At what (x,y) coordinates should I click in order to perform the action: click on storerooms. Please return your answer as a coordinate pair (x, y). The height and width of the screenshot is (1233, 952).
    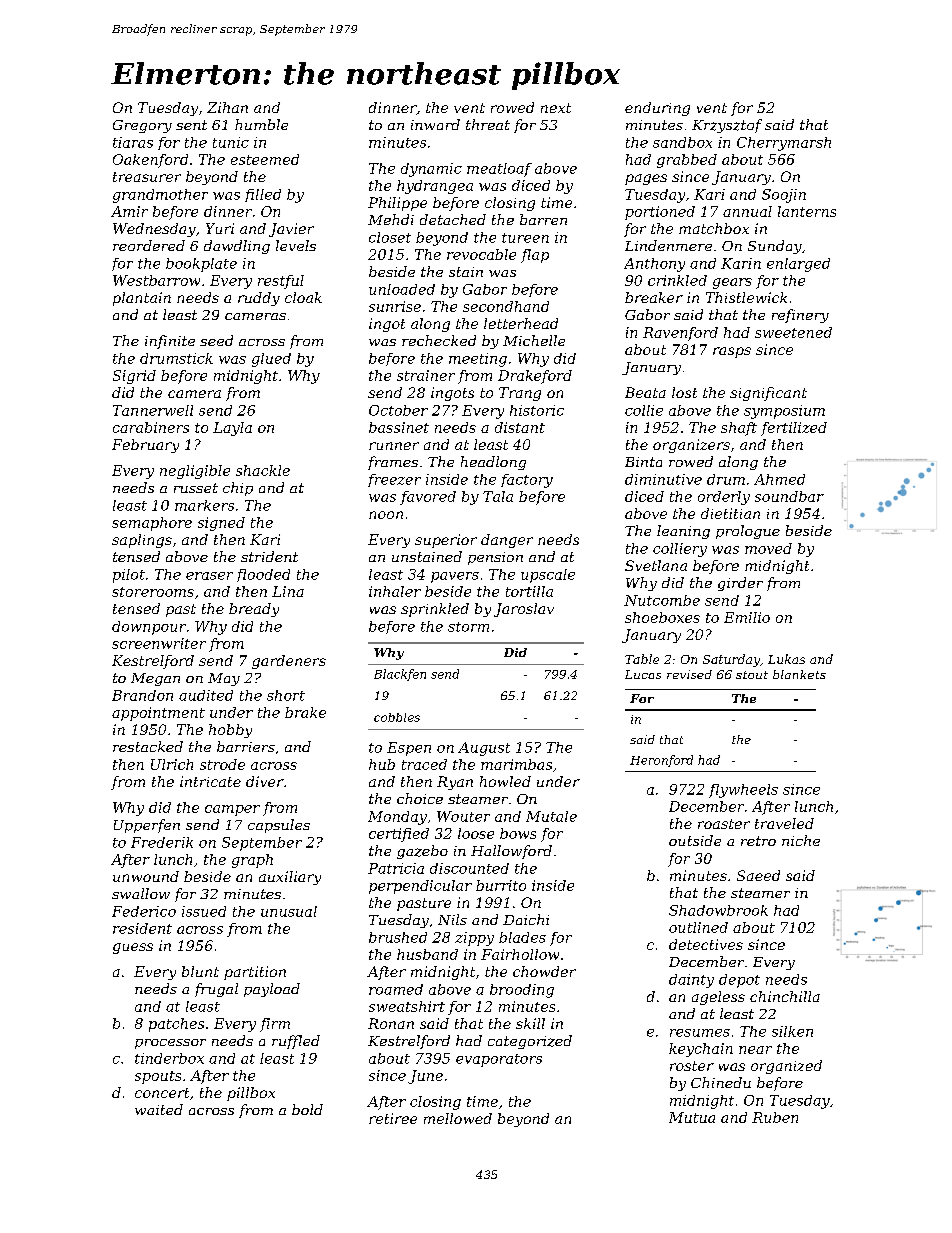
    Looking at the image, I should click on (153, 592).
